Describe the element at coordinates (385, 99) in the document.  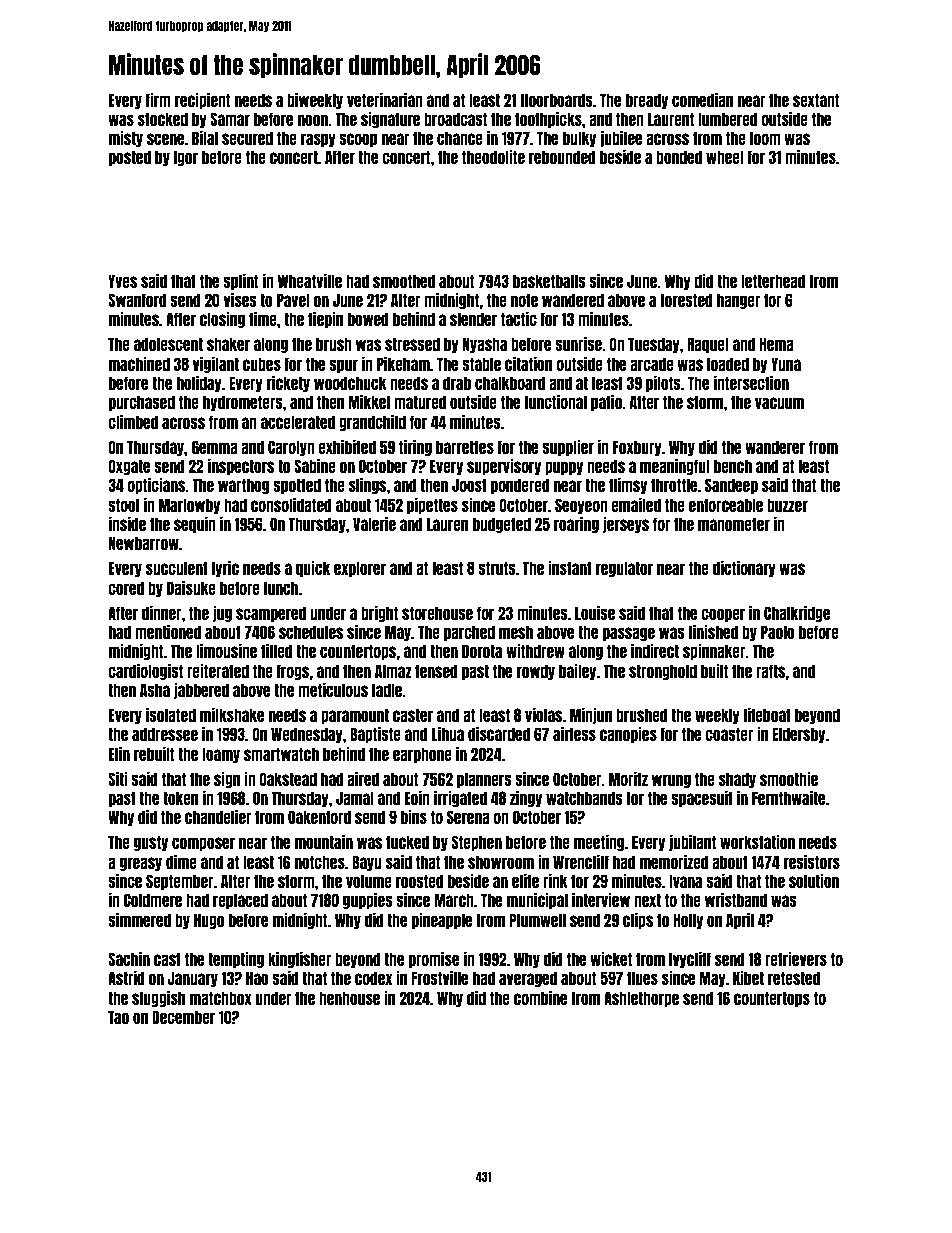
I see `veterinarian` at that location.
